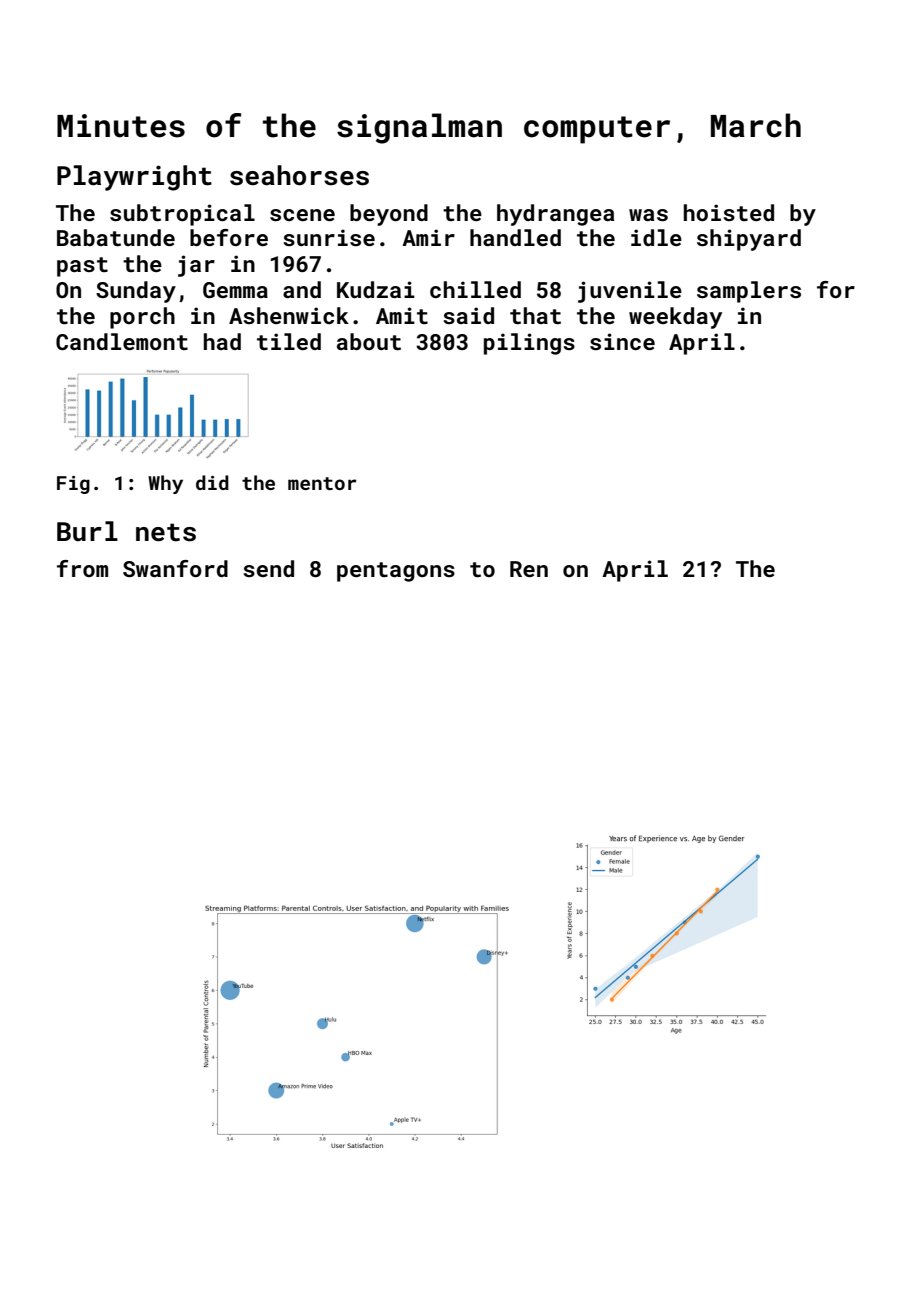 The image size is (924, 1314). Describe the element at coordinates (87, 531) in the screenshot. I see `Burl` at that location.
